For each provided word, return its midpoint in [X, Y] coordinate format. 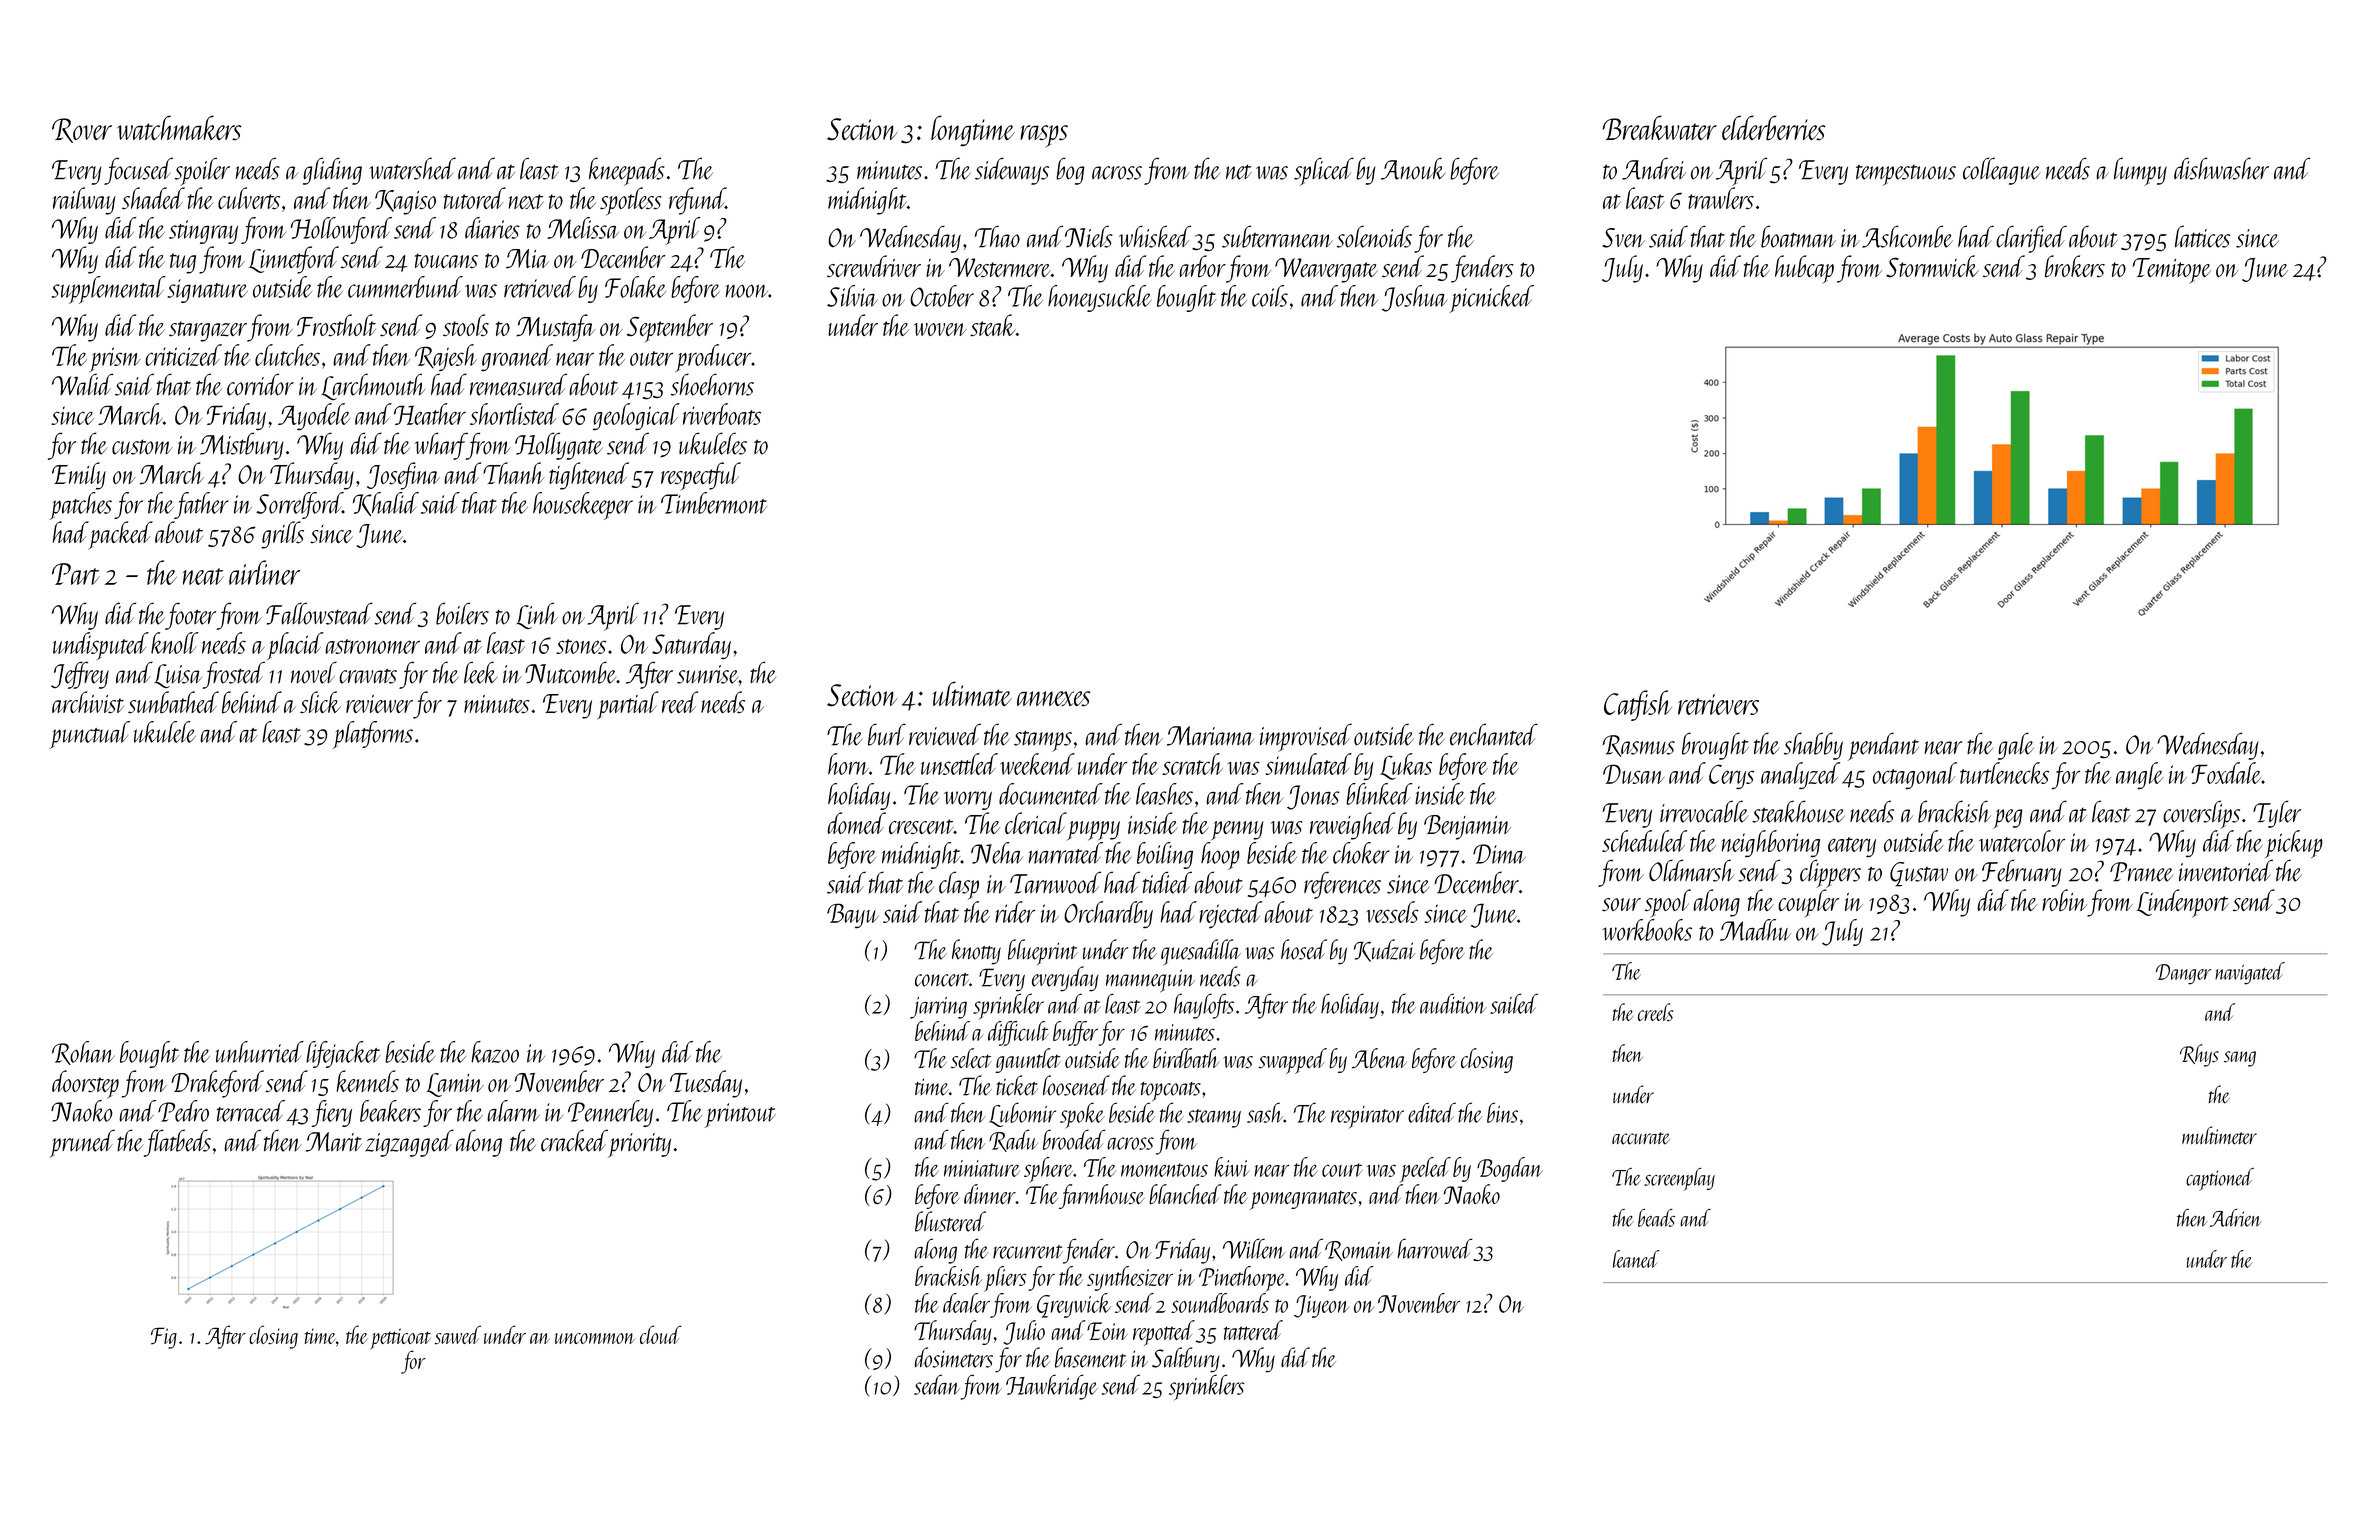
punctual [89, 735]
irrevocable [1704, 811]
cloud [660, 1334]
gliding [332, 171]
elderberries [1773, 128]
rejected [1230, 915]
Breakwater [1659, 127]
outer [651, 358]
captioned [2220, 1179]
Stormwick [1932, 266]
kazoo [495, 1052]
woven [940, 329]
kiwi [1231, 1167]
